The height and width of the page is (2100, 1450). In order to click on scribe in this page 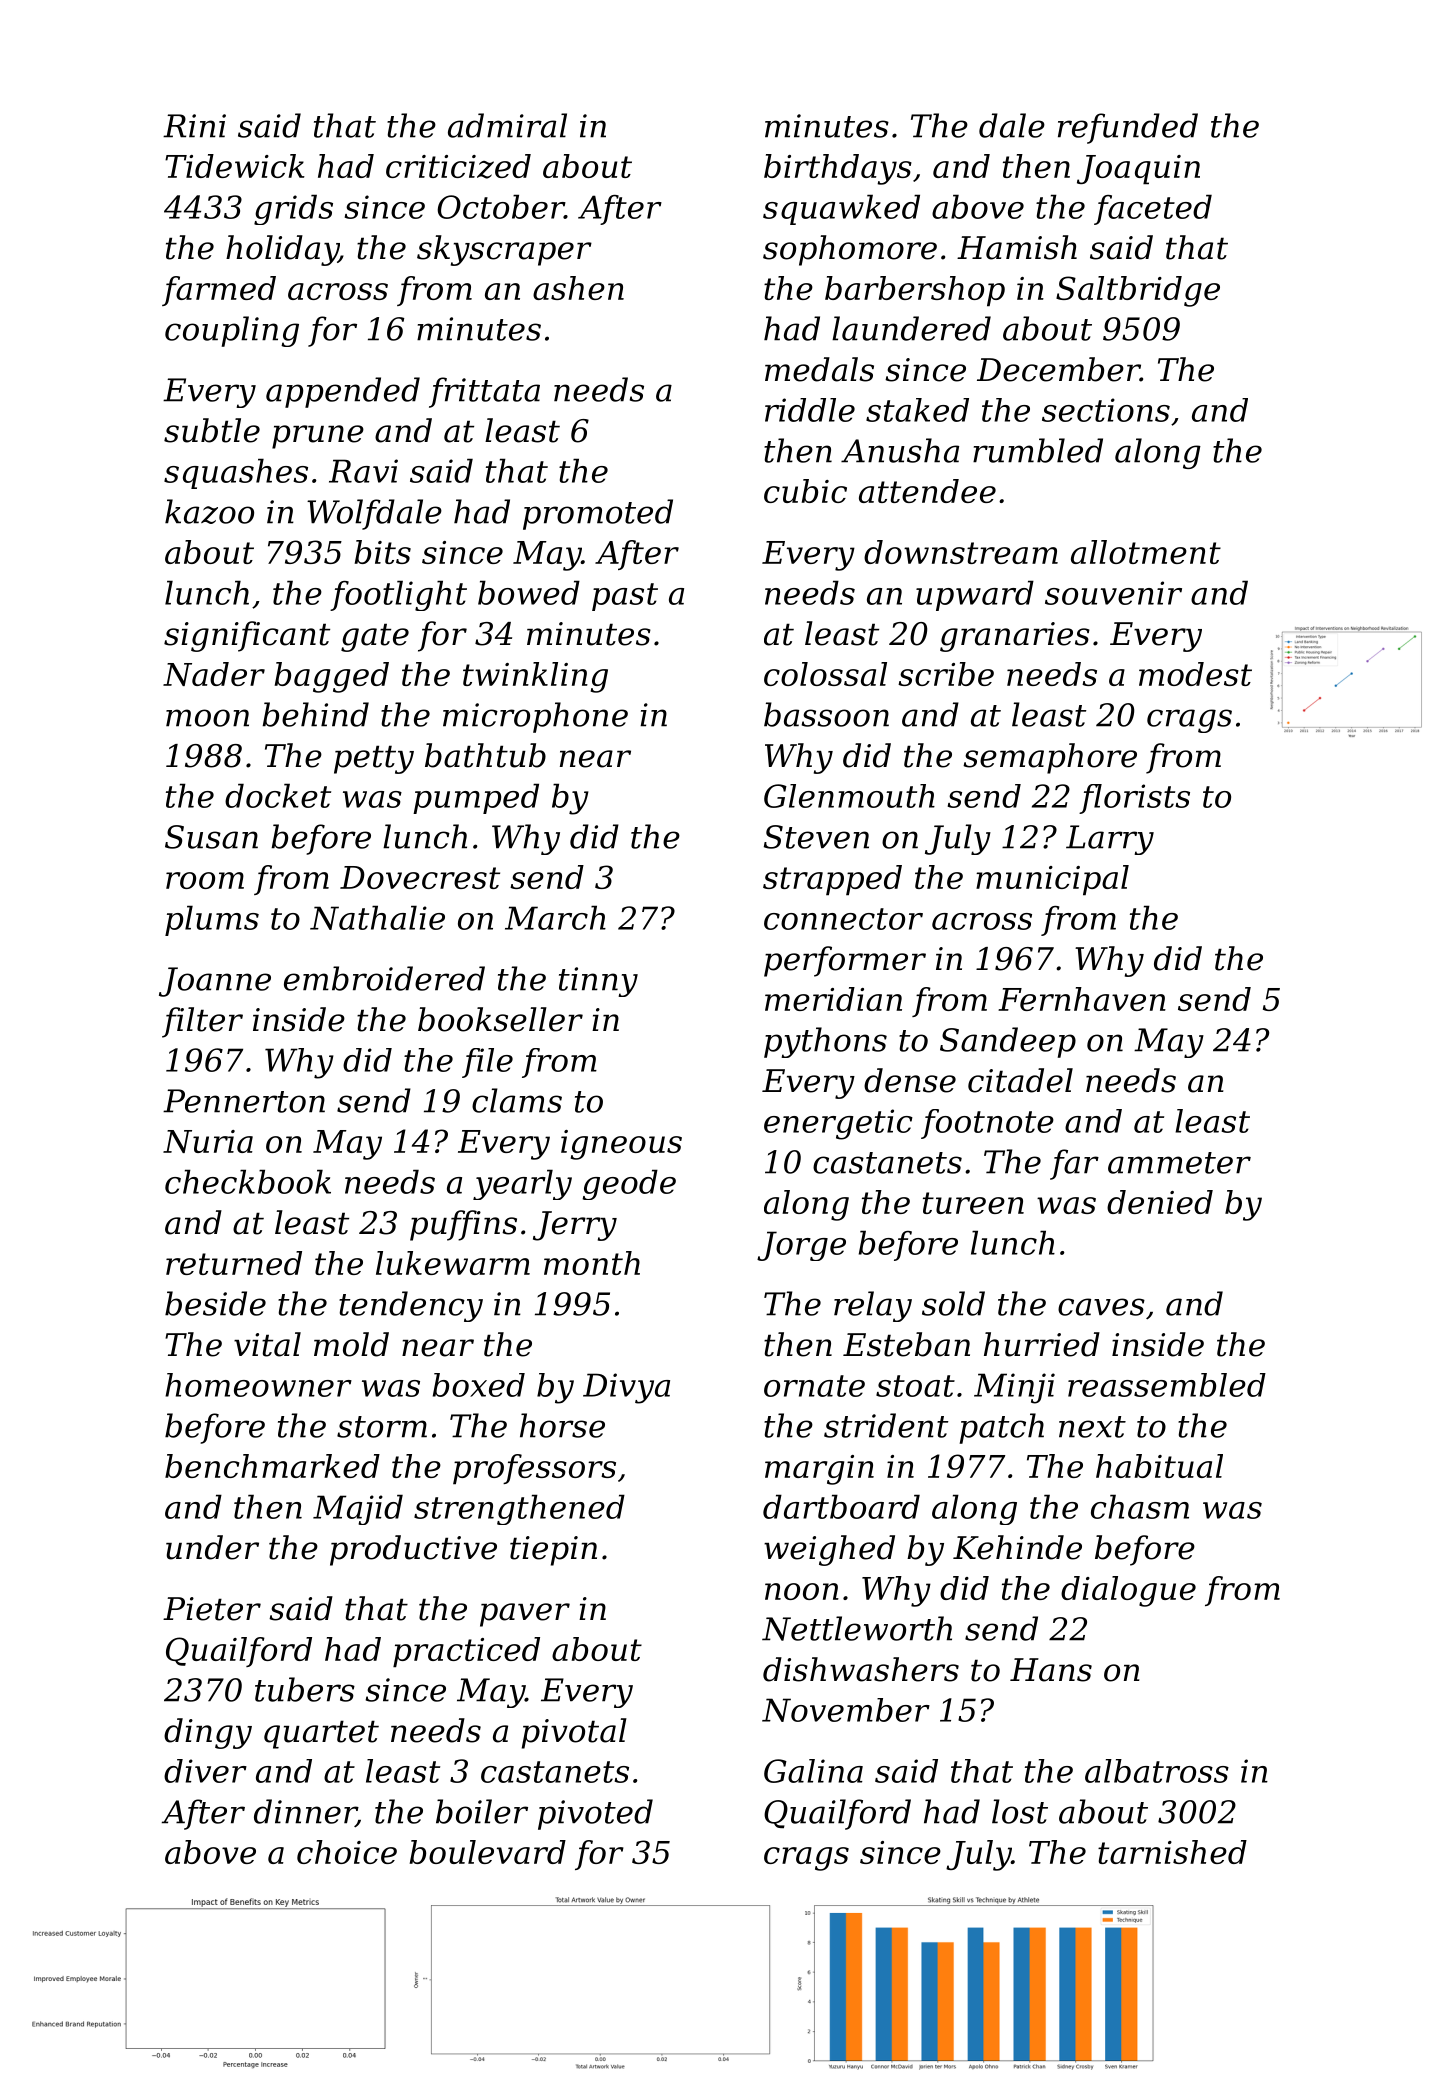, I will do `click(946, 674)`.
